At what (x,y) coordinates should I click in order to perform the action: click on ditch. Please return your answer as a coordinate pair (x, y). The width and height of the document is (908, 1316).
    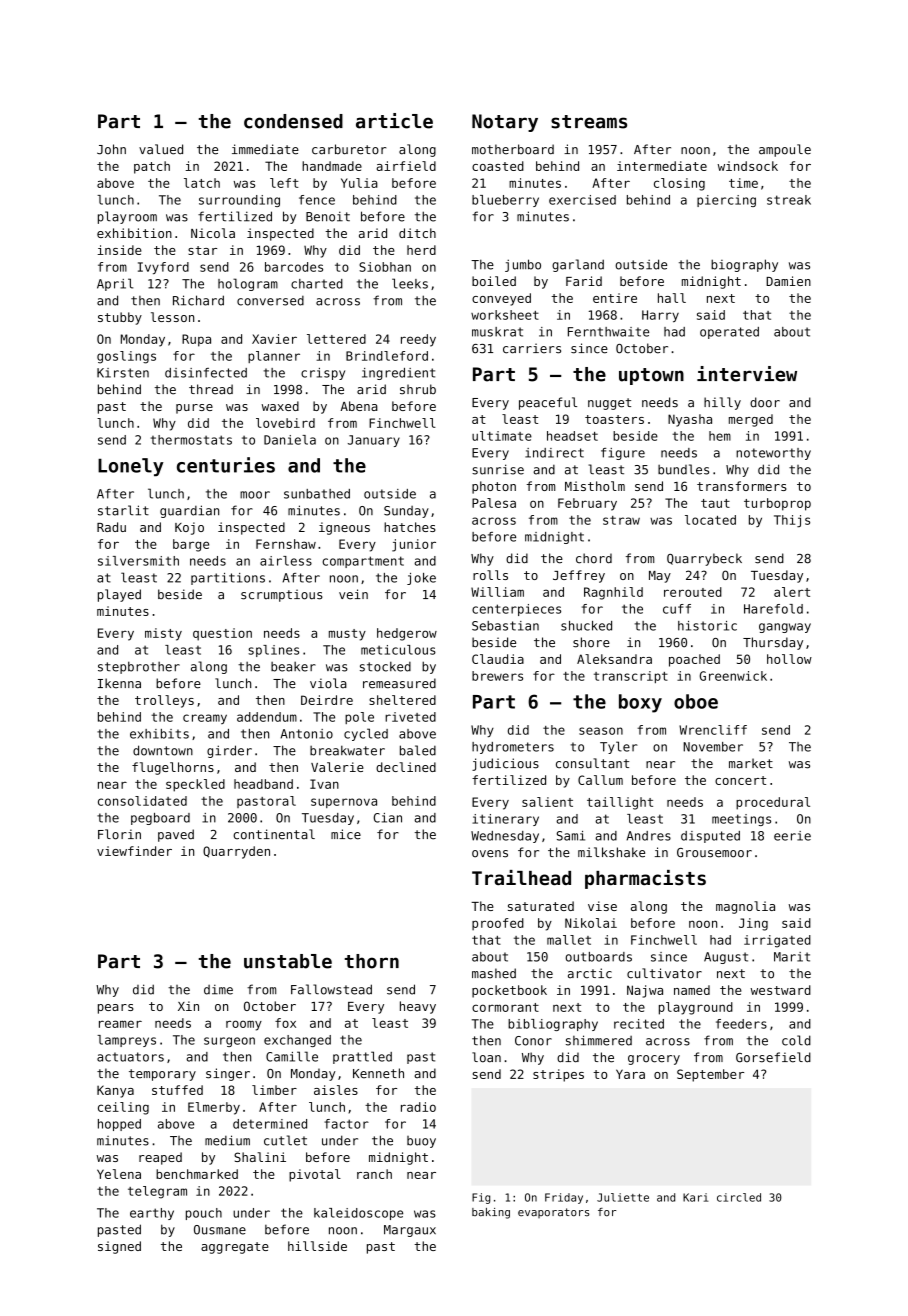
    Looking at the image, I should click on (417, 233).
